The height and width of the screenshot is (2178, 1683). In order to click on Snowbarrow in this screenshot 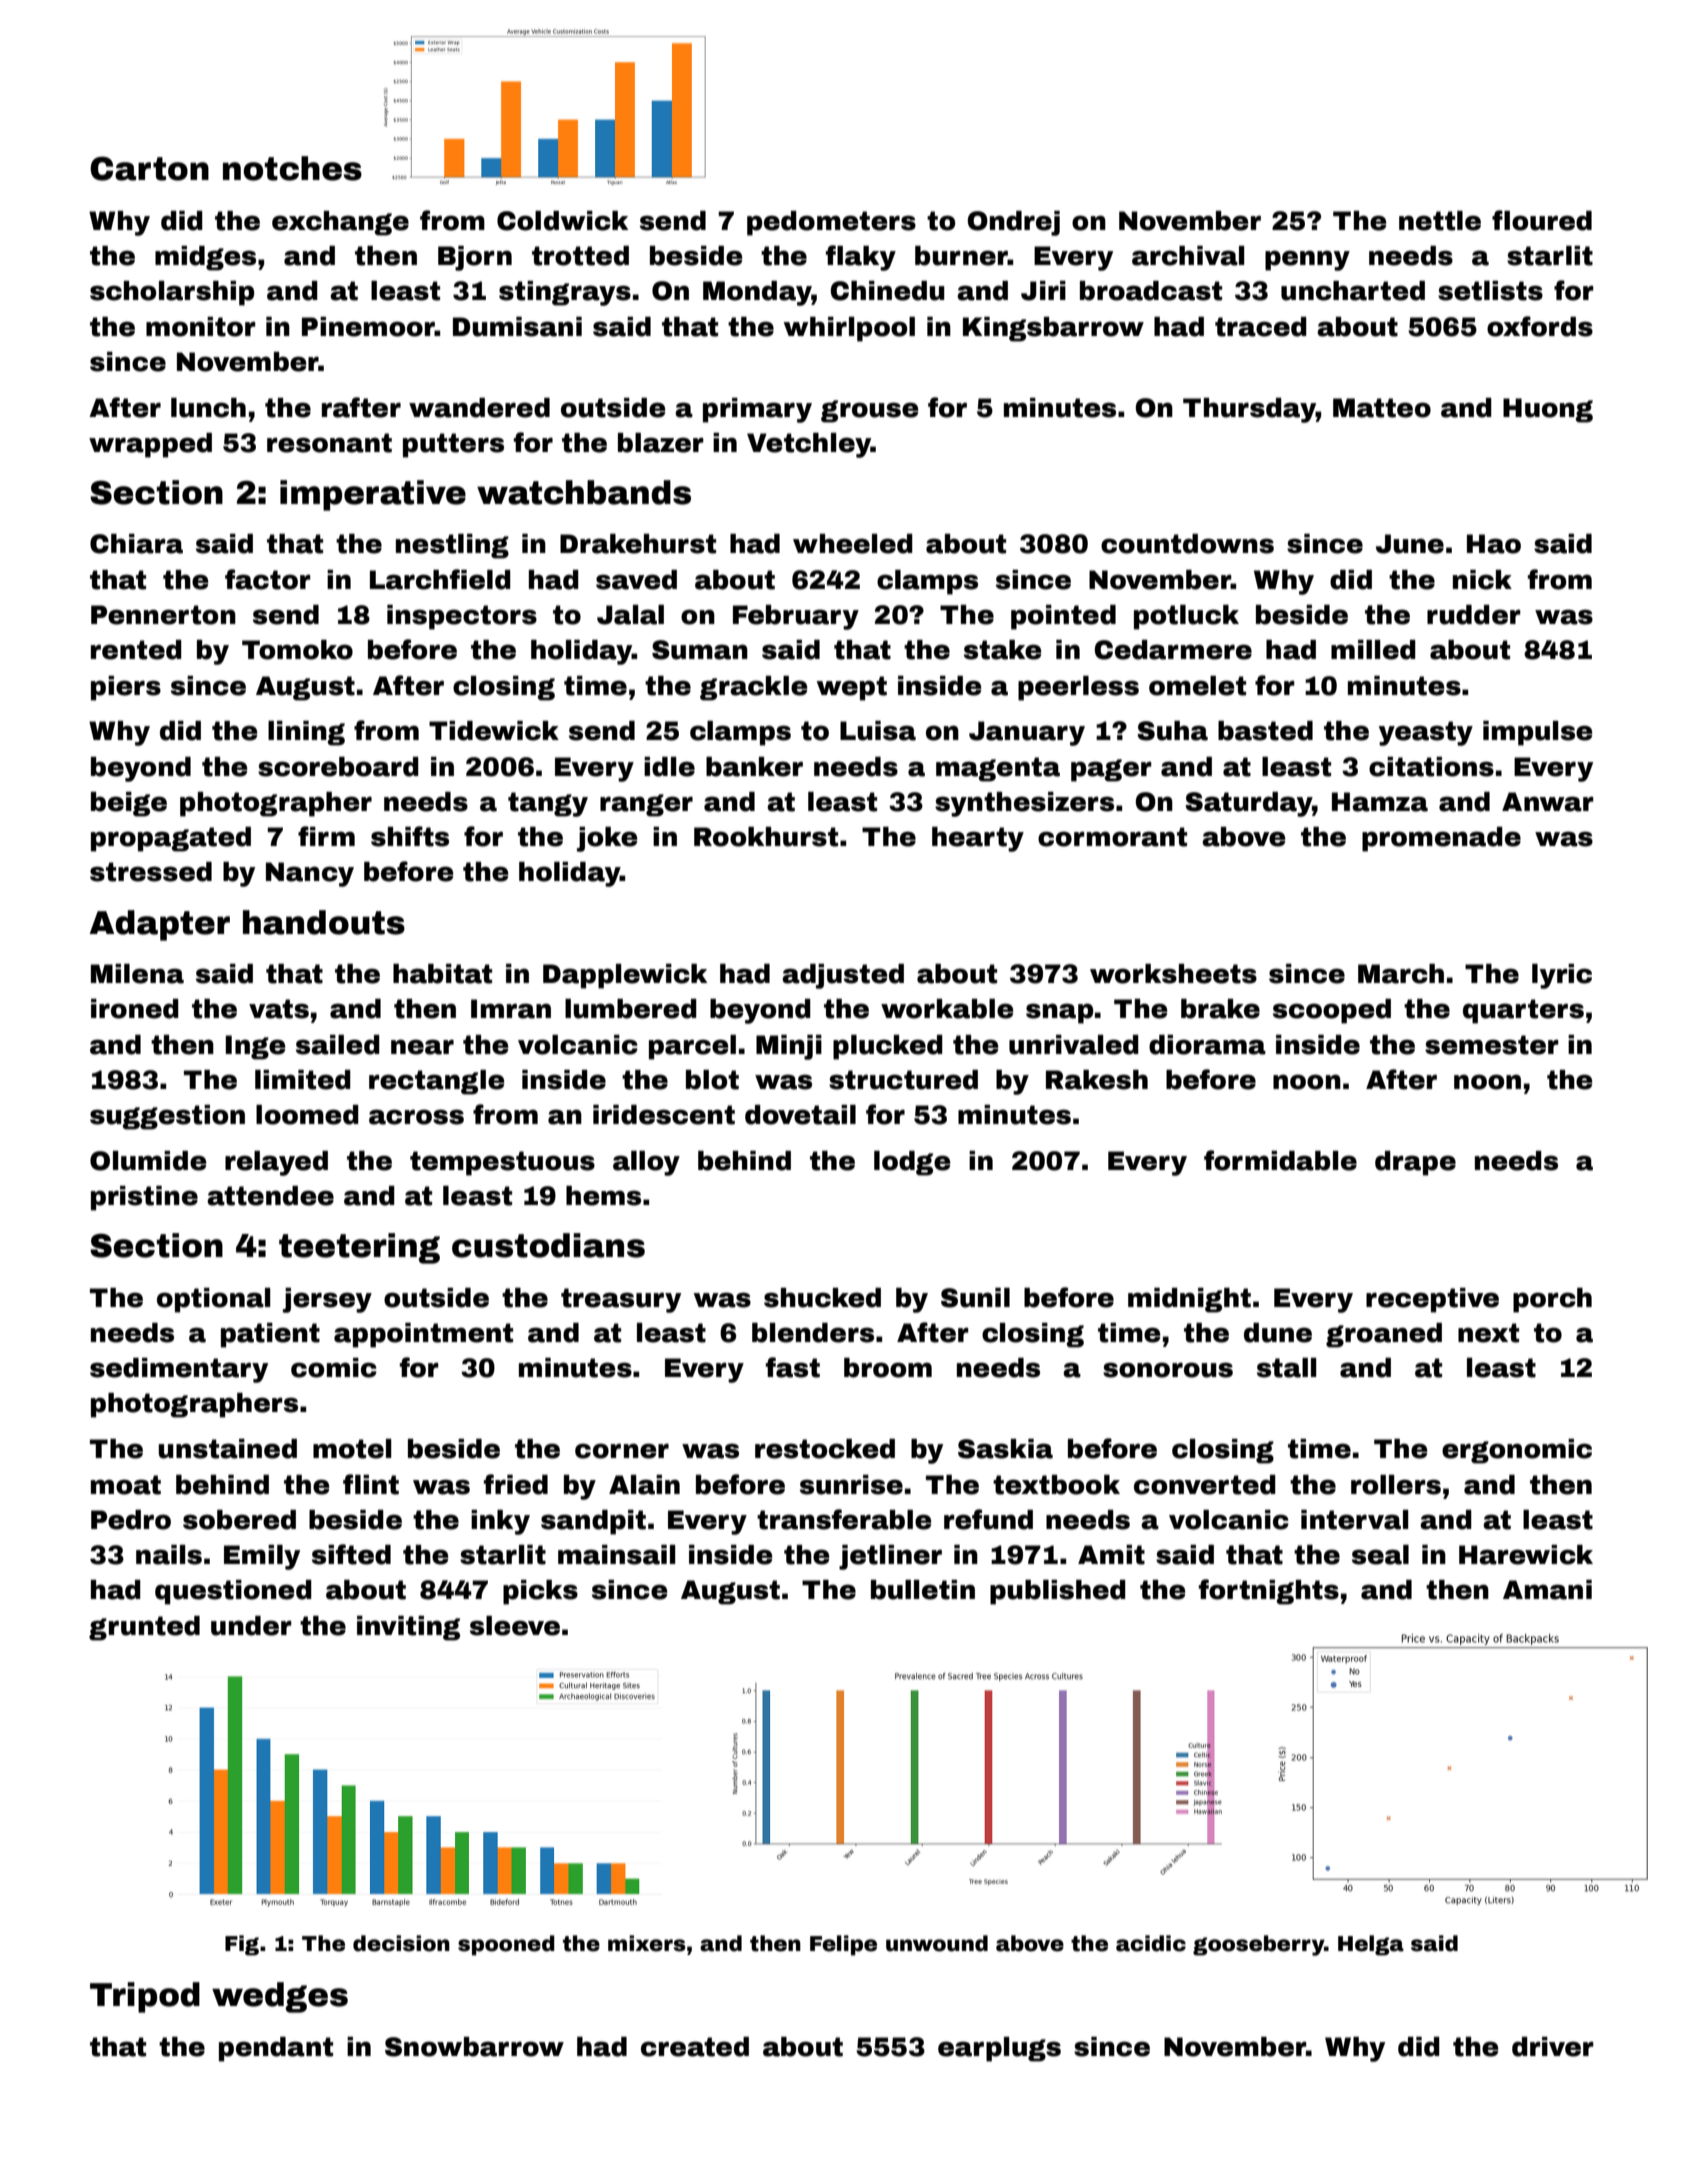, I will do `click(474, 2047)`.
